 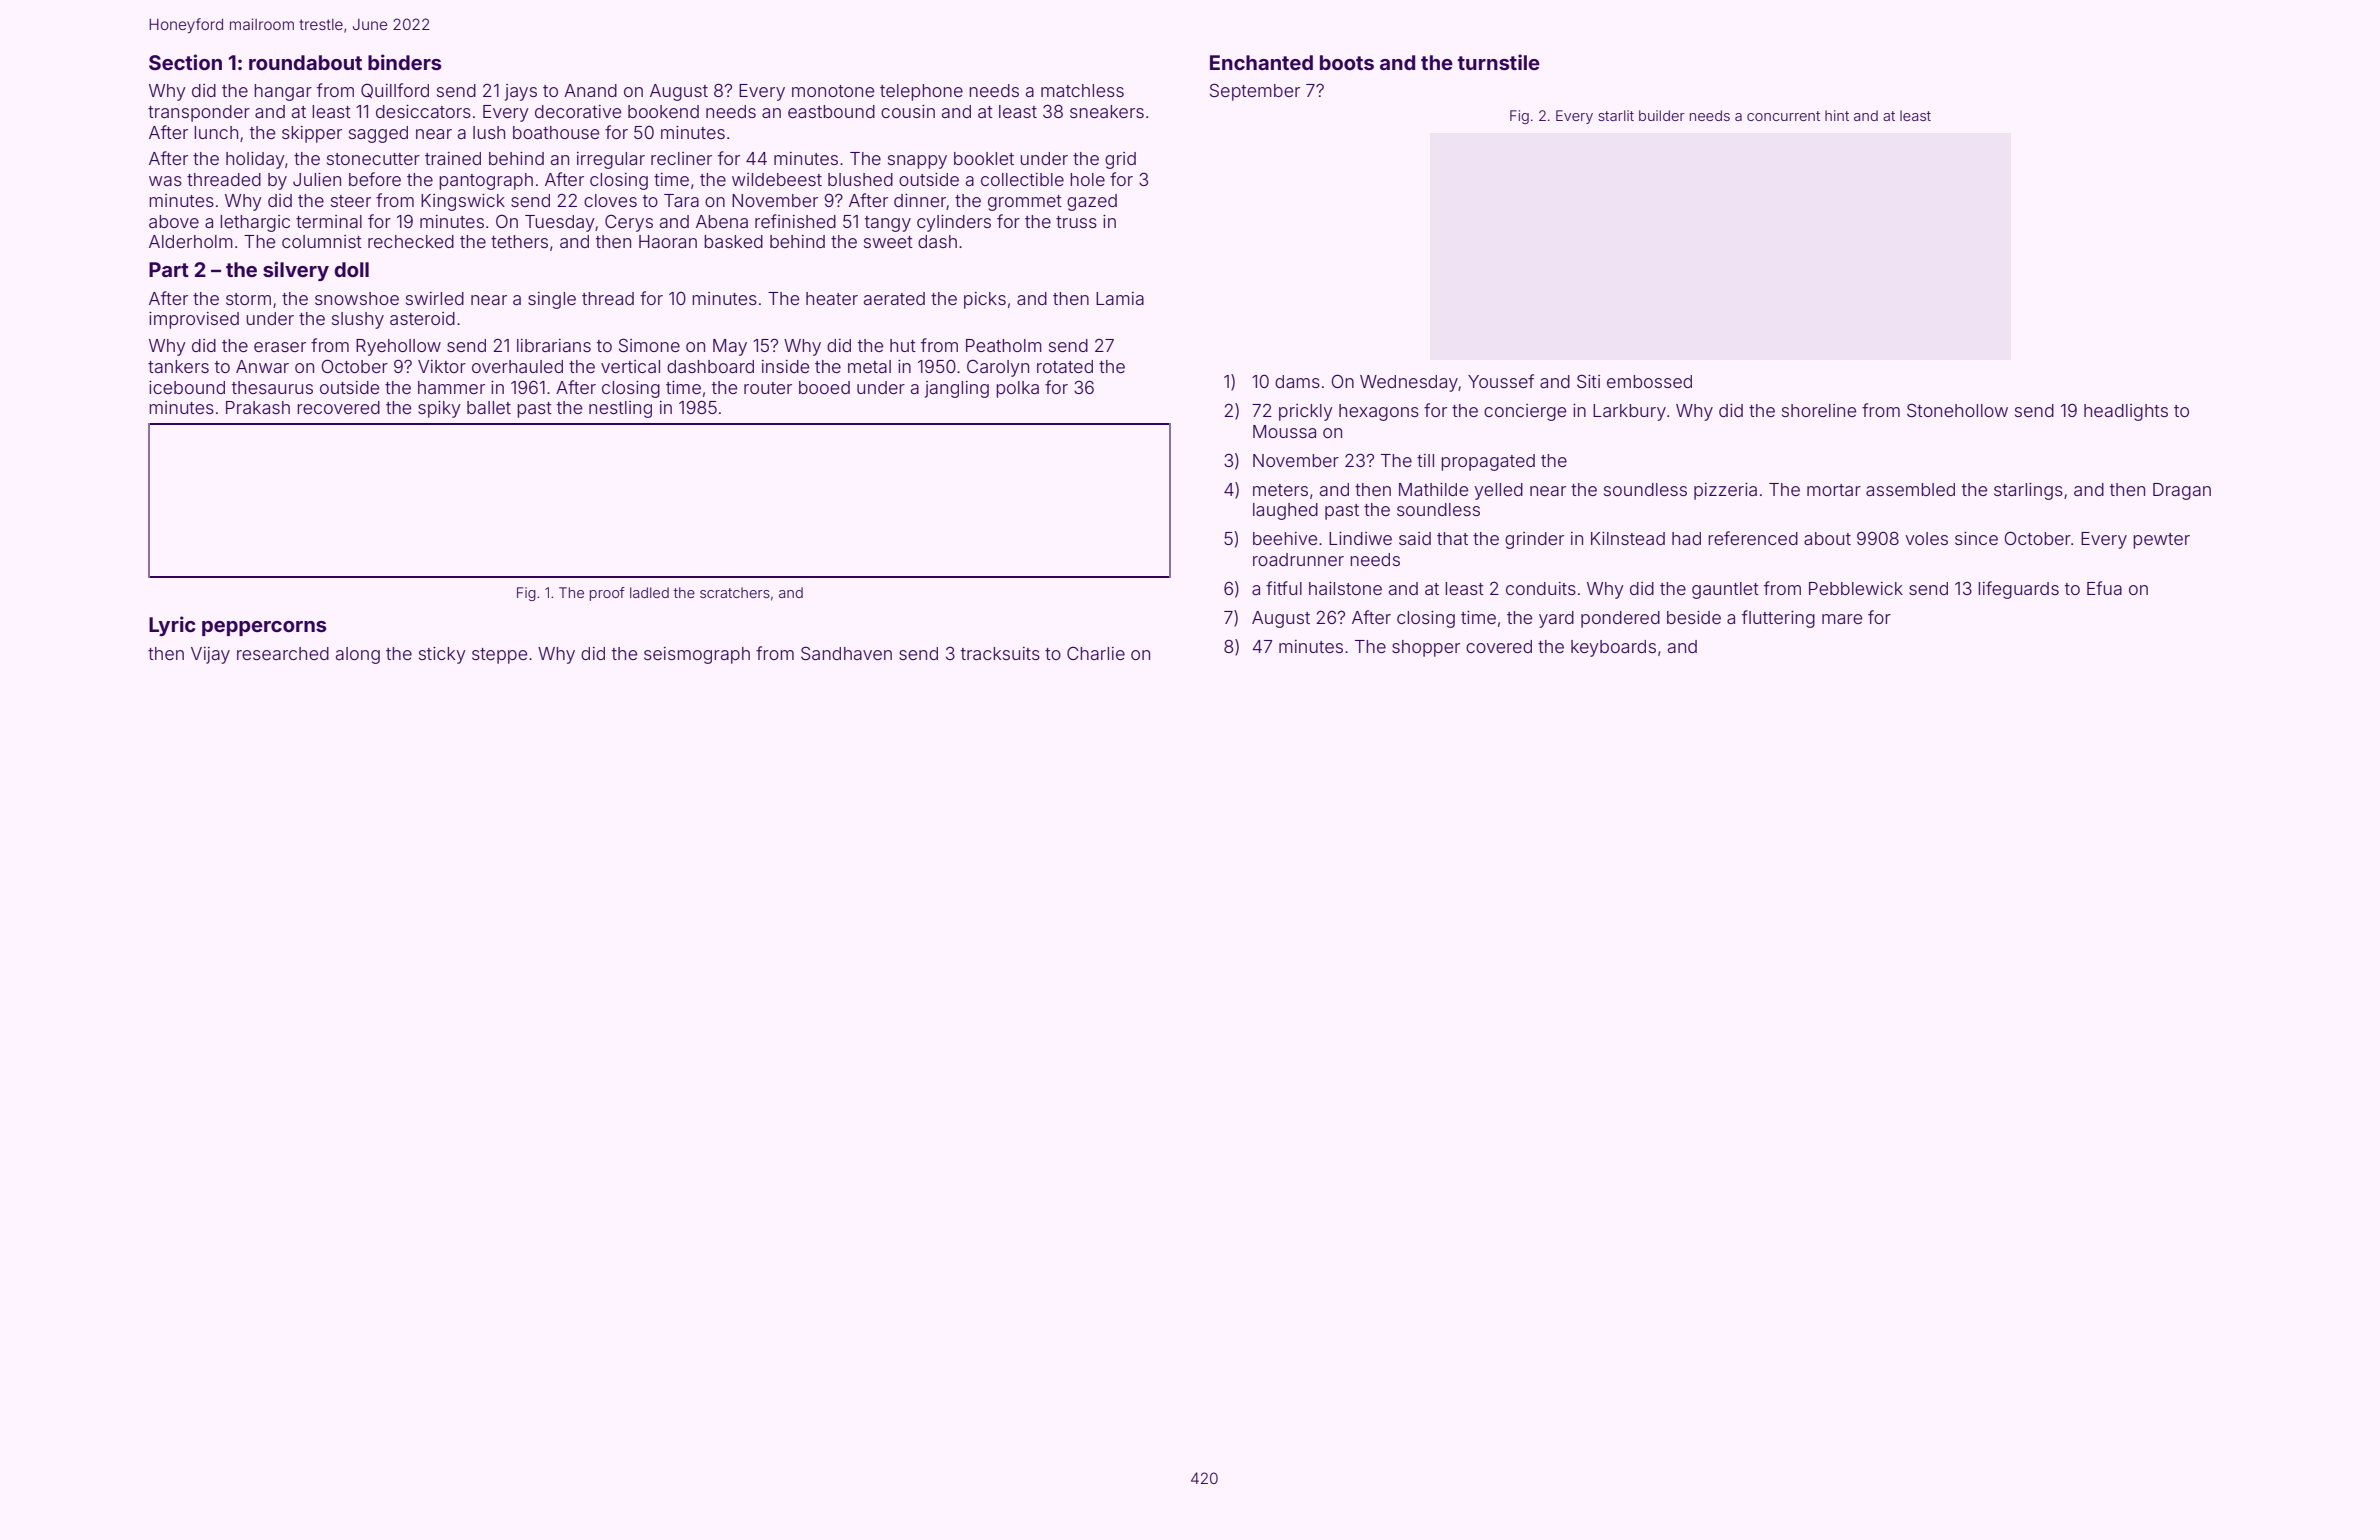 I want to click on proof, so click(x=607, y=594).
